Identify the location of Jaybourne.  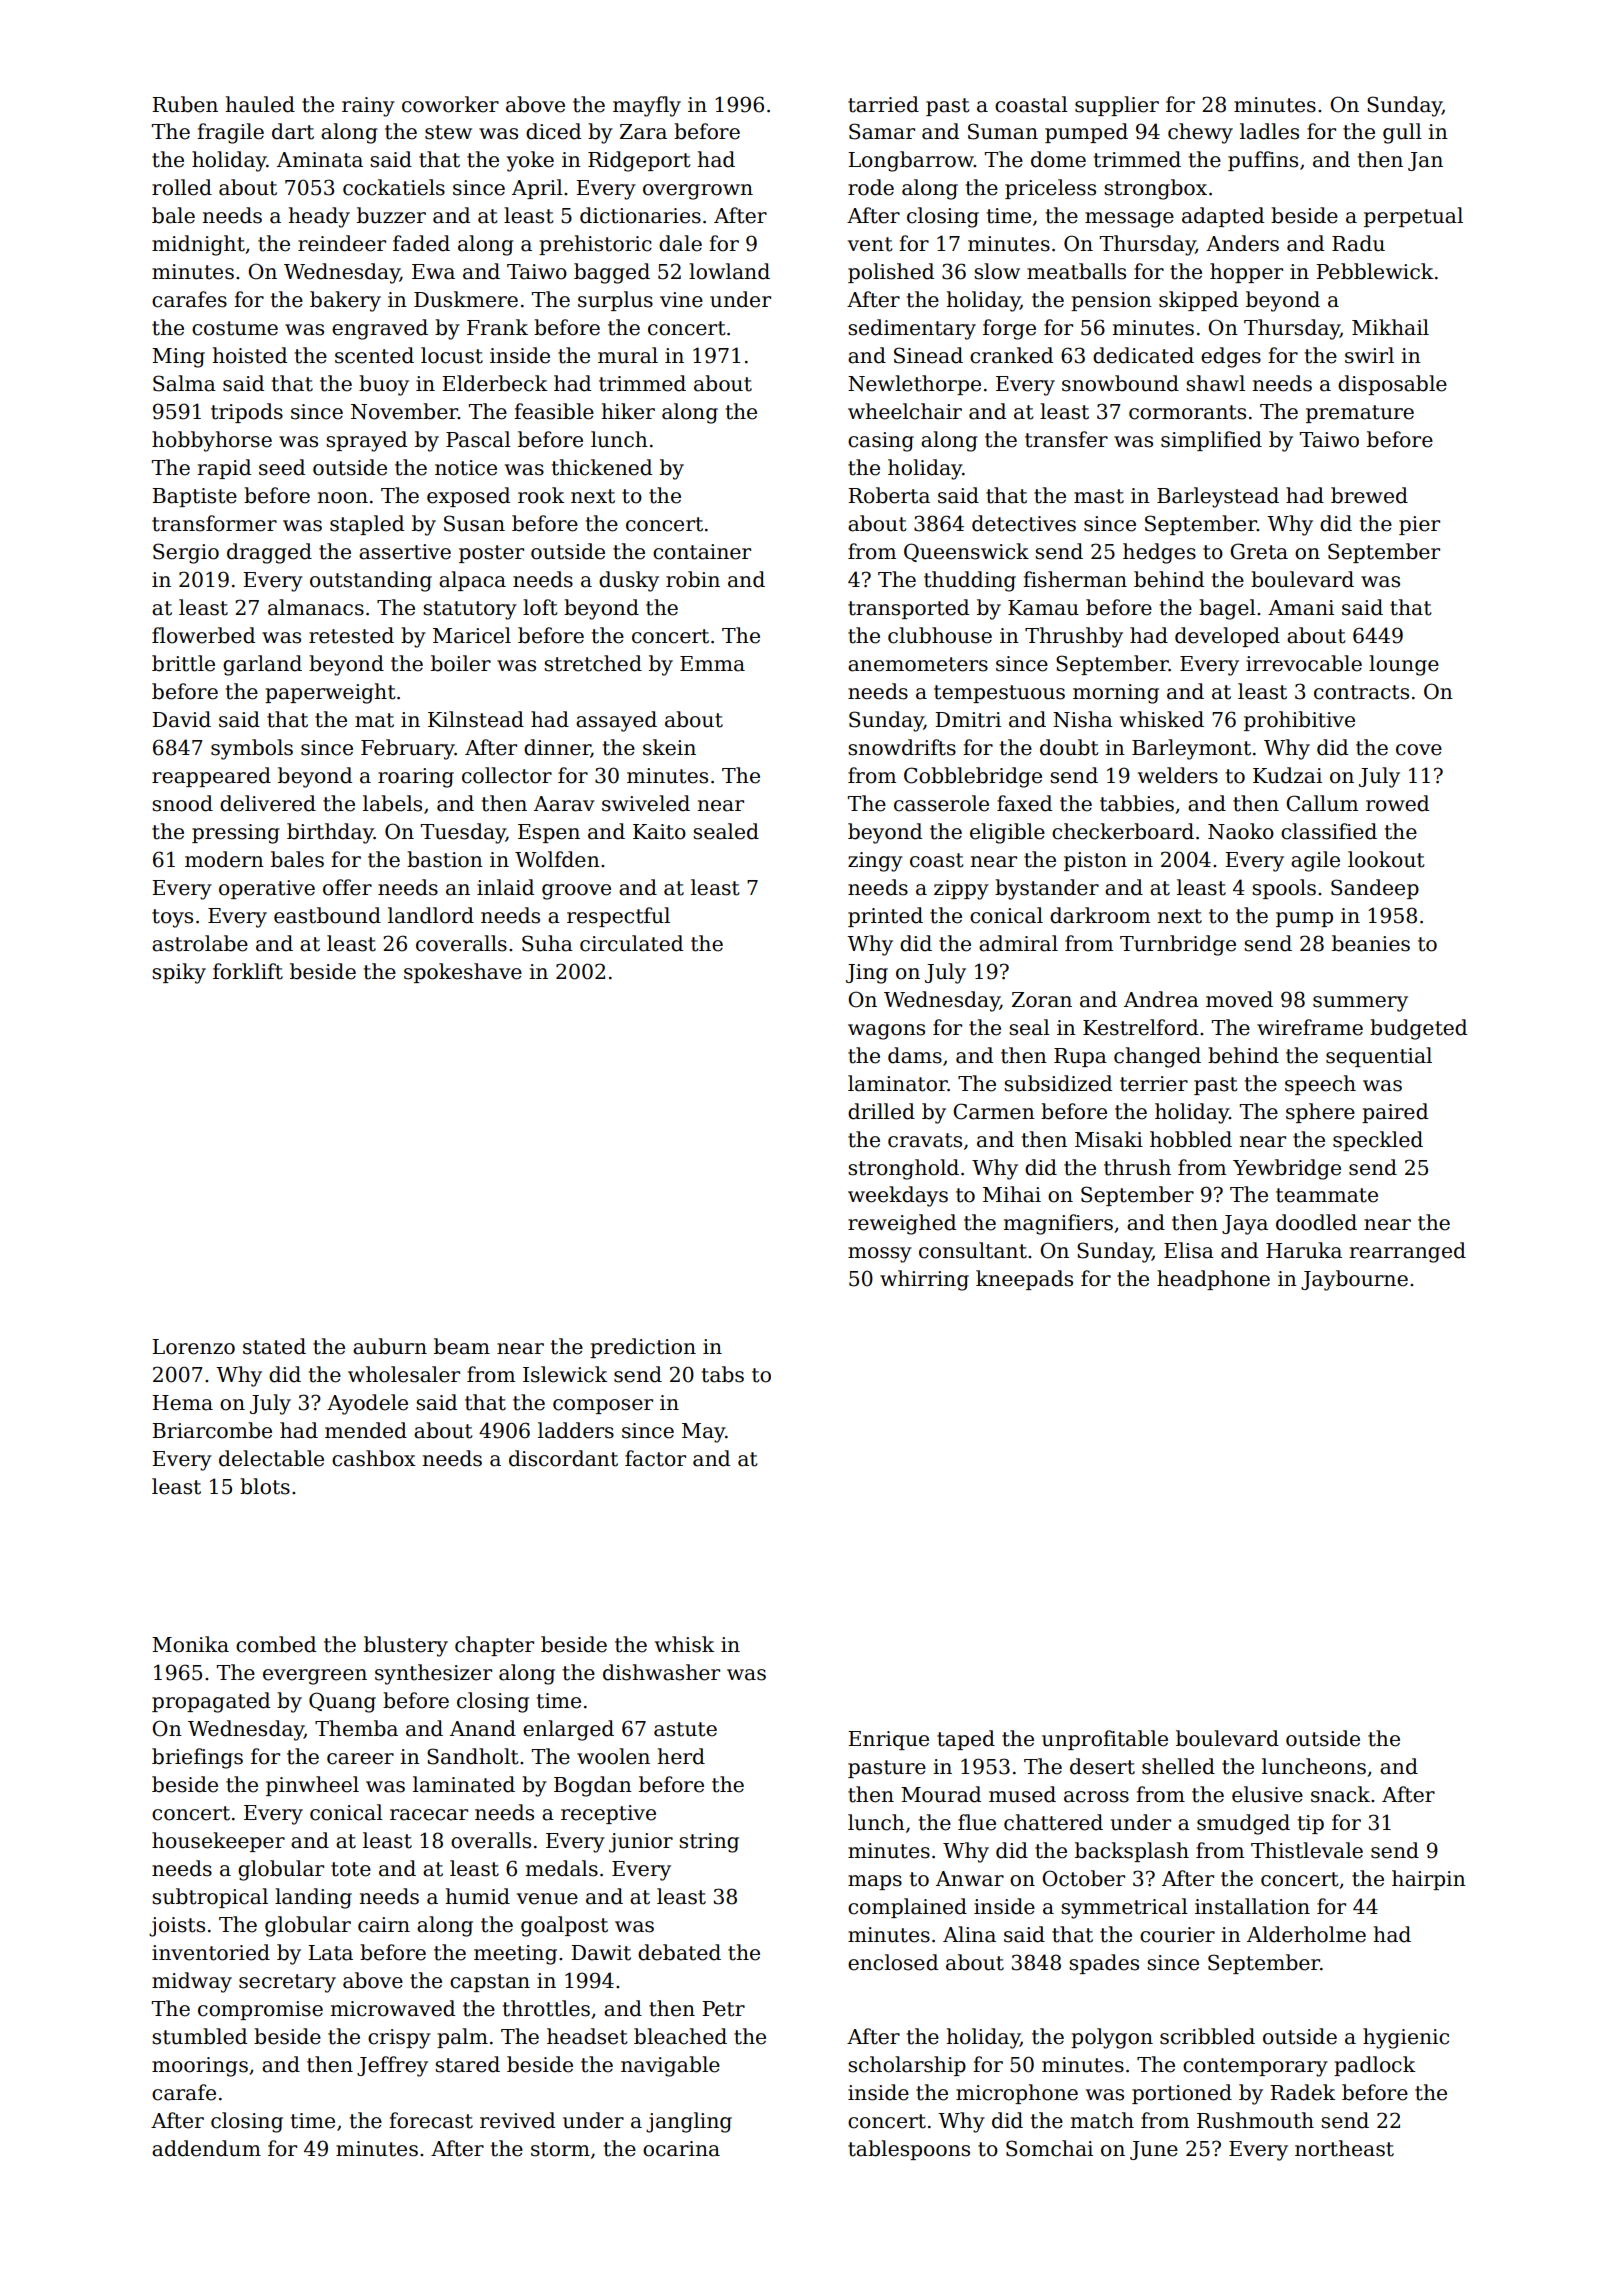
(1354, 1280).
